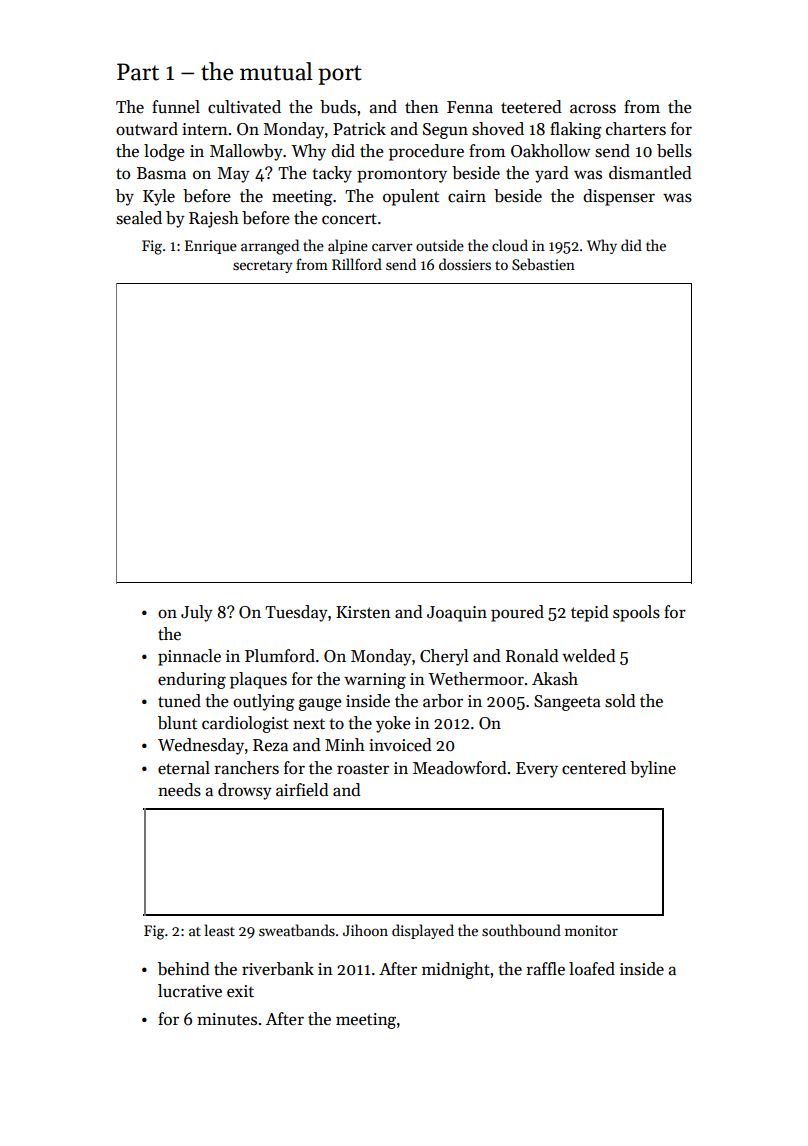 The image size is (808, 1146). I want to click on arranged, so click(270, 247).
